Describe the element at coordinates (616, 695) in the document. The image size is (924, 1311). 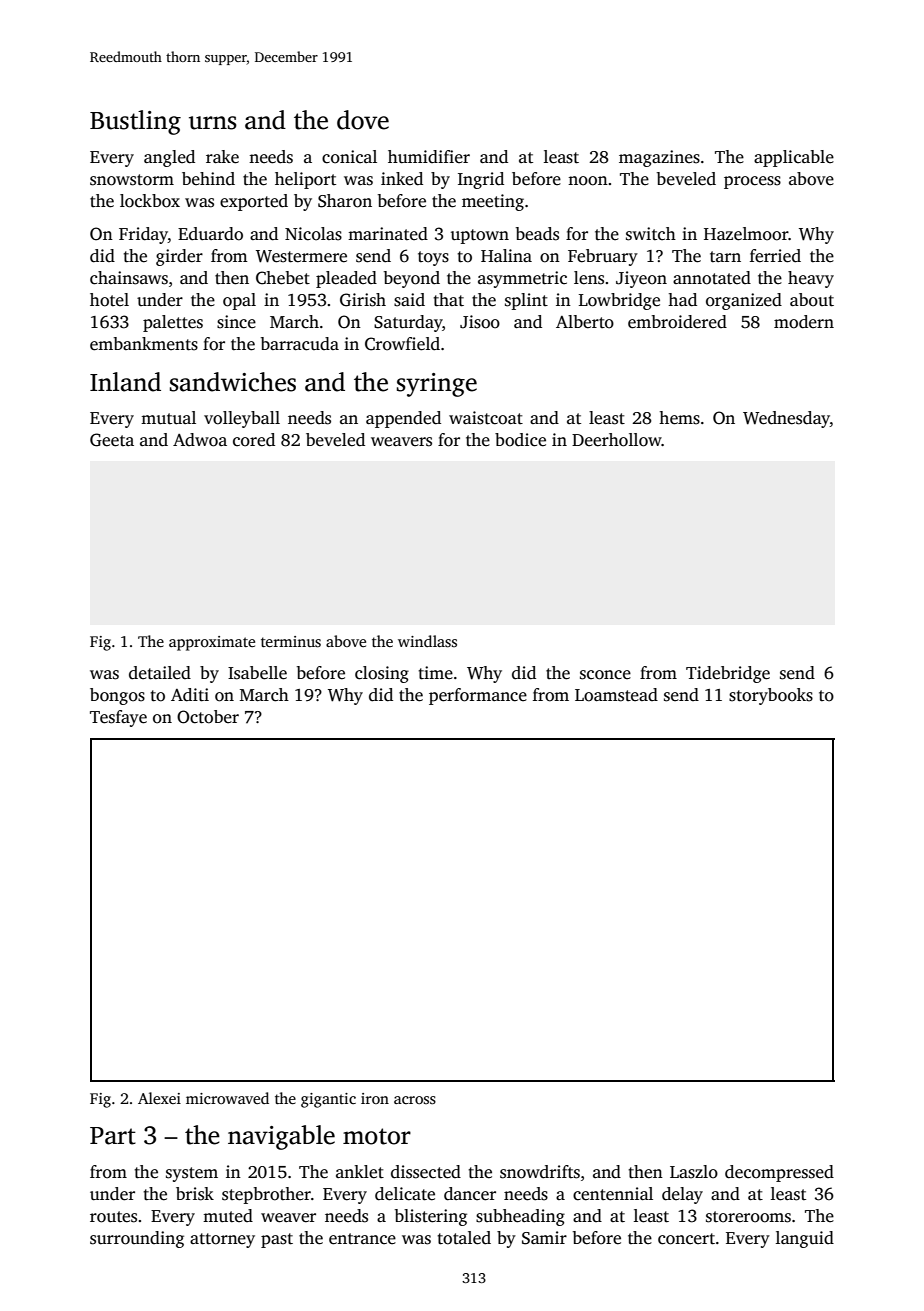
I see `Loamstead` at that location.
